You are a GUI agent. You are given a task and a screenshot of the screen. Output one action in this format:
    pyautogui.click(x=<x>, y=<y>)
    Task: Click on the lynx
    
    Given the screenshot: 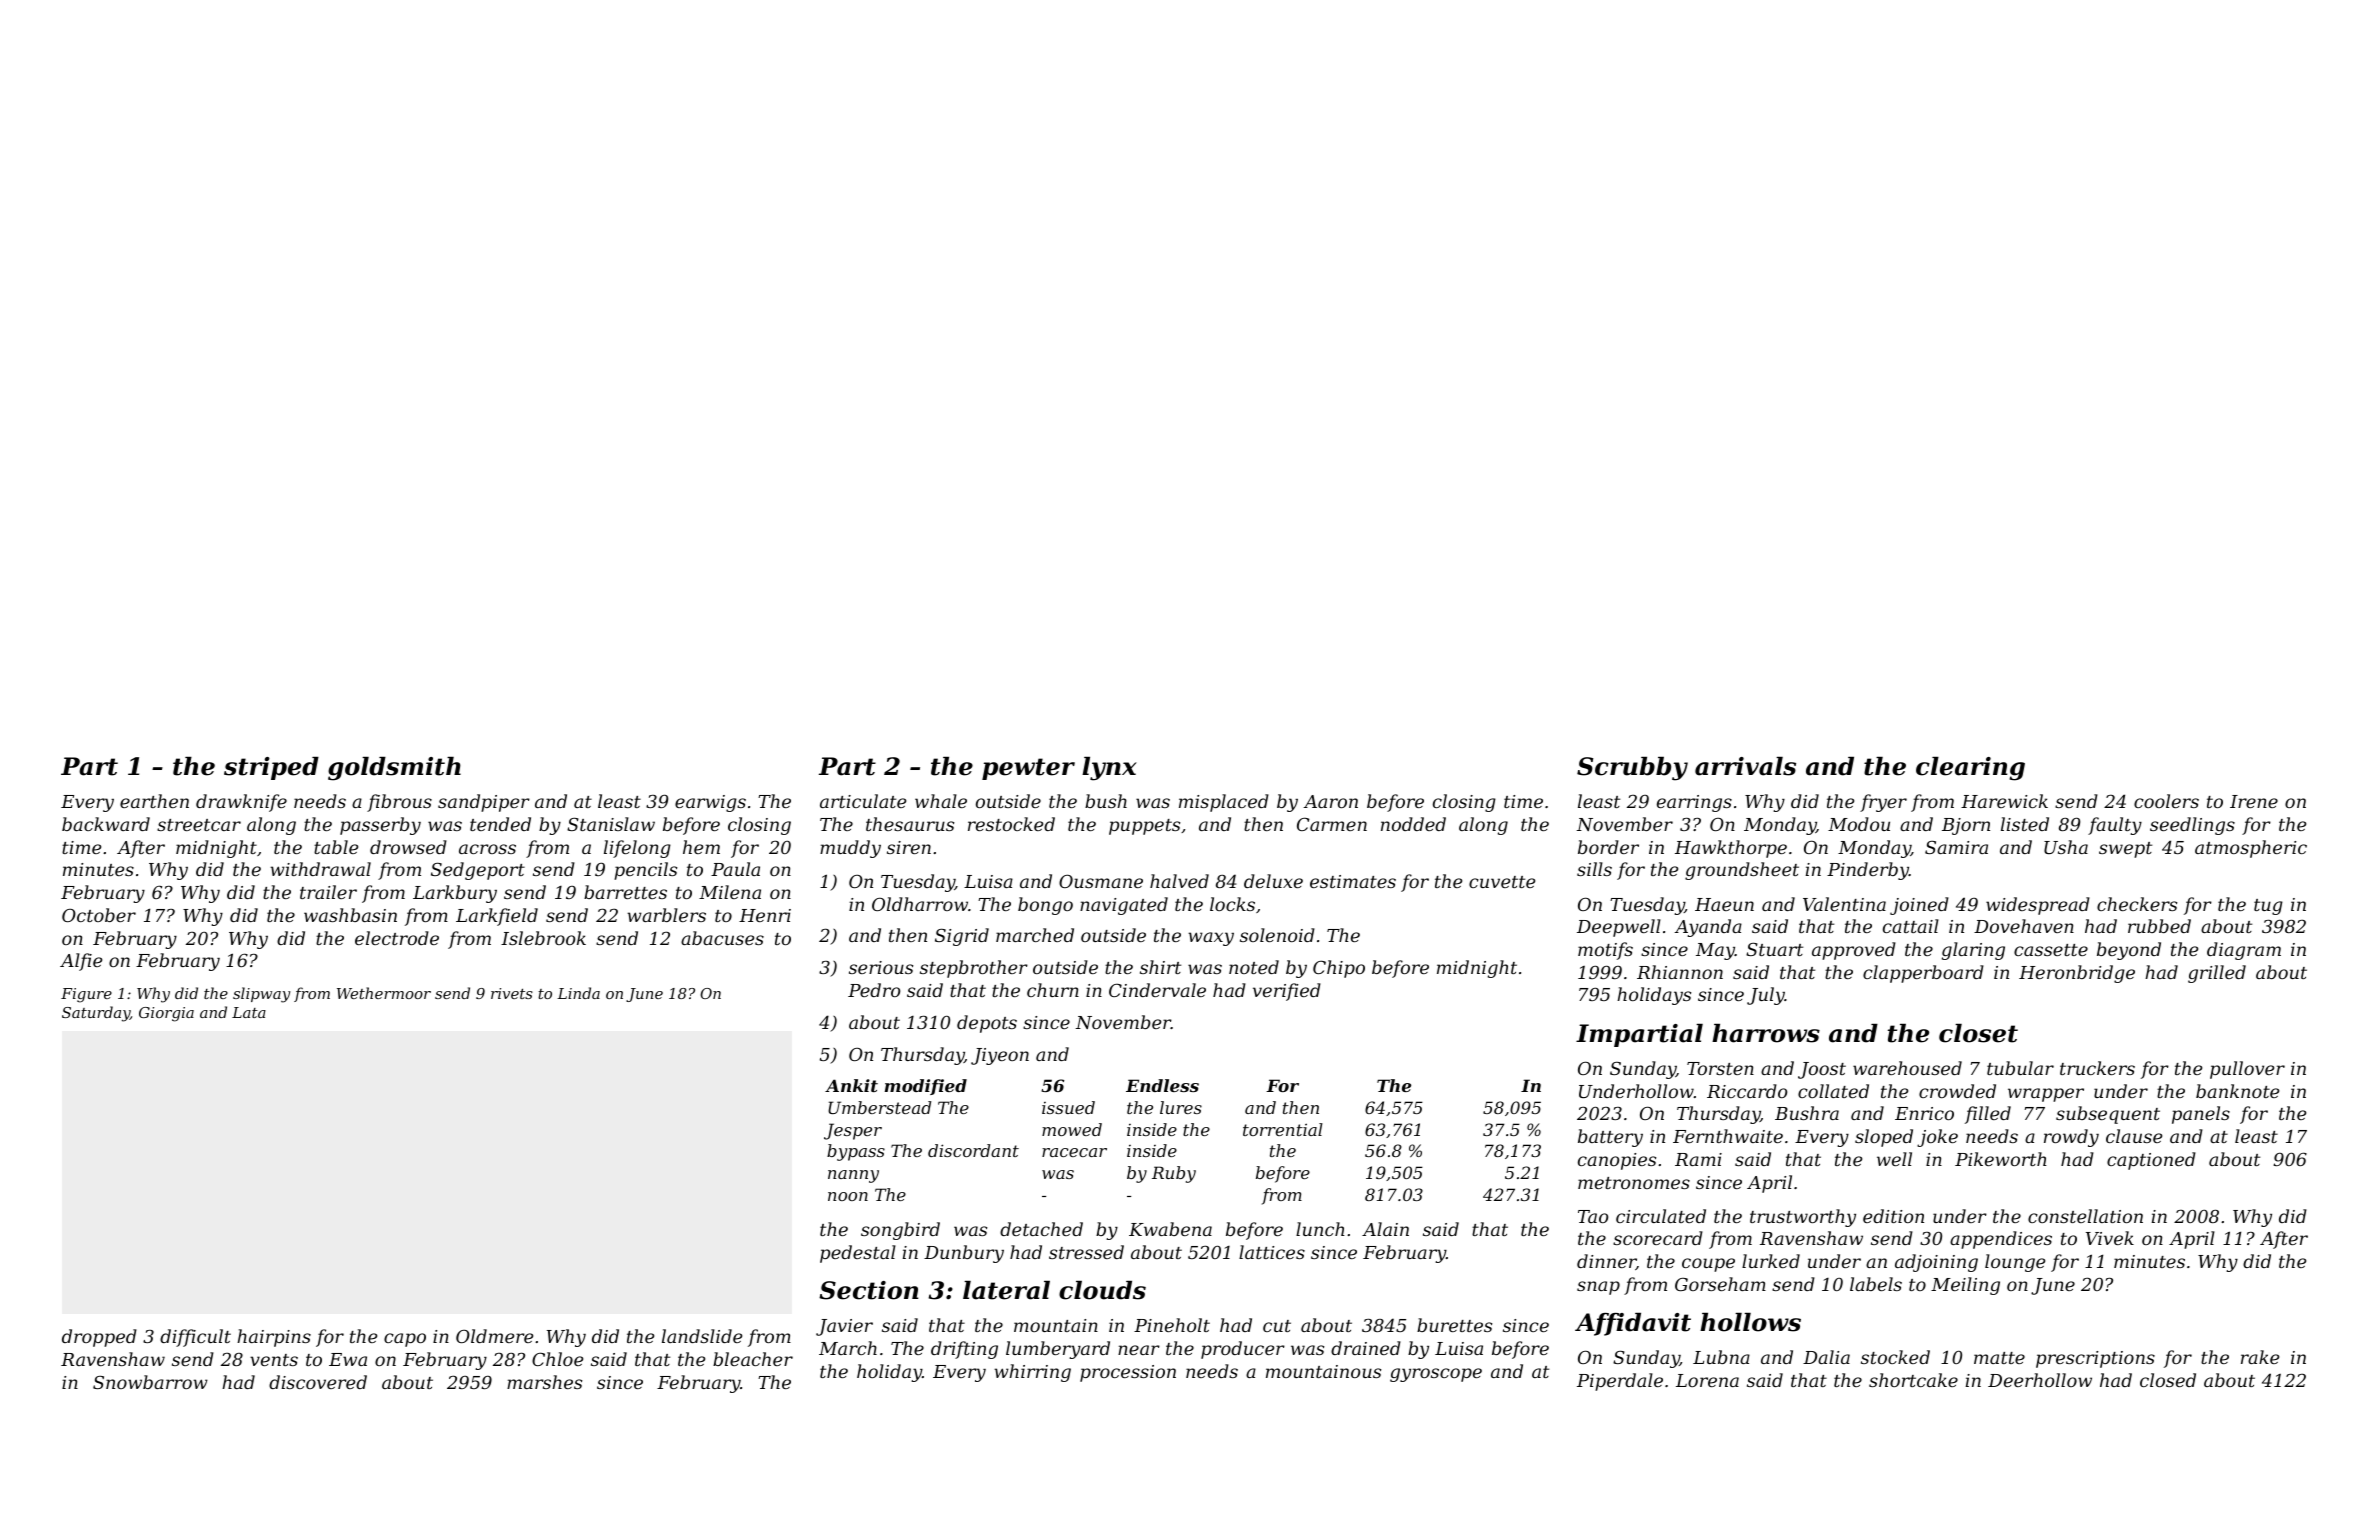 What is the action you would take?
    pyautogui.click(x=1109, y=769)
